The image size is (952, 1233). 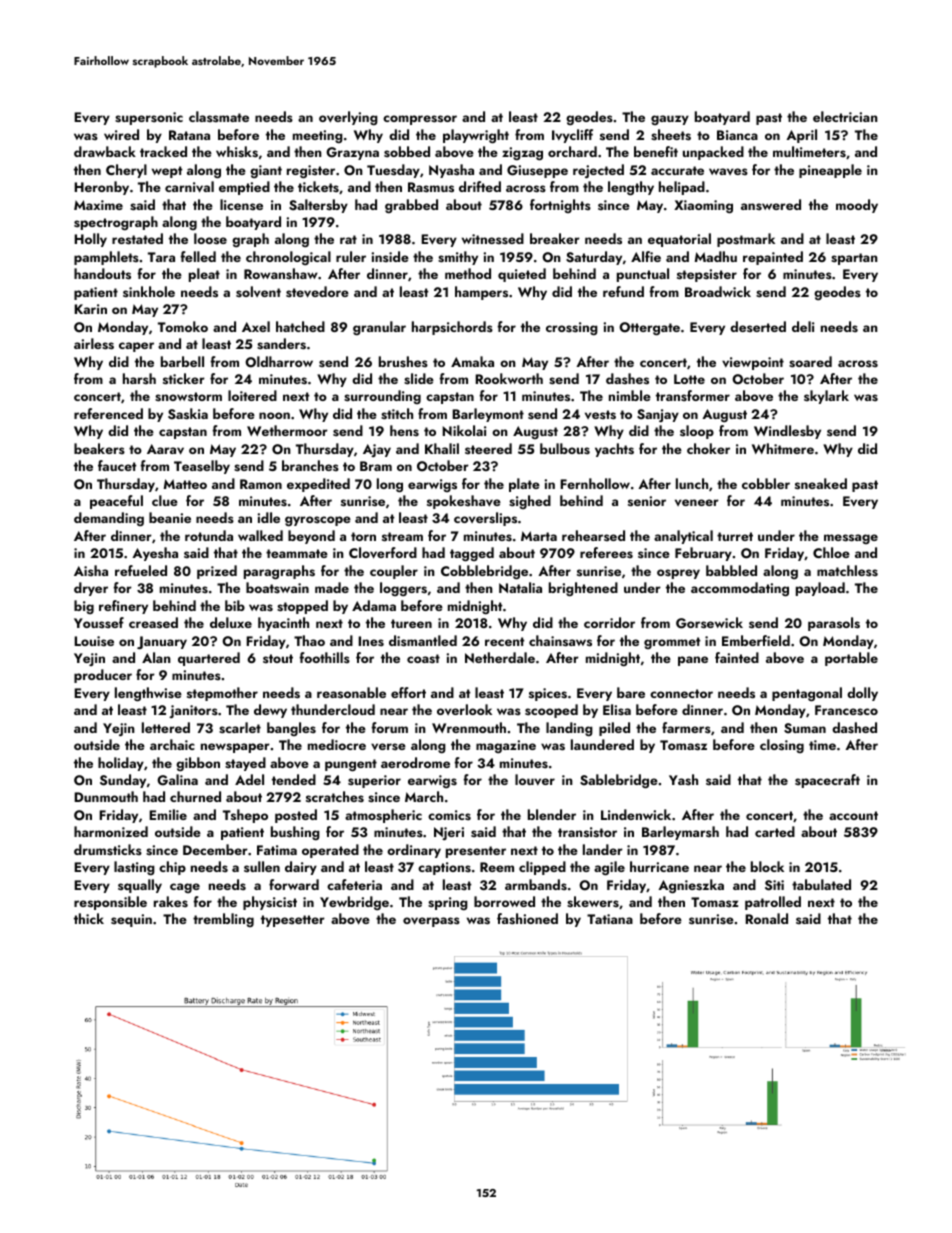 I want to click on Youssef, so click(x=99, y=622).
